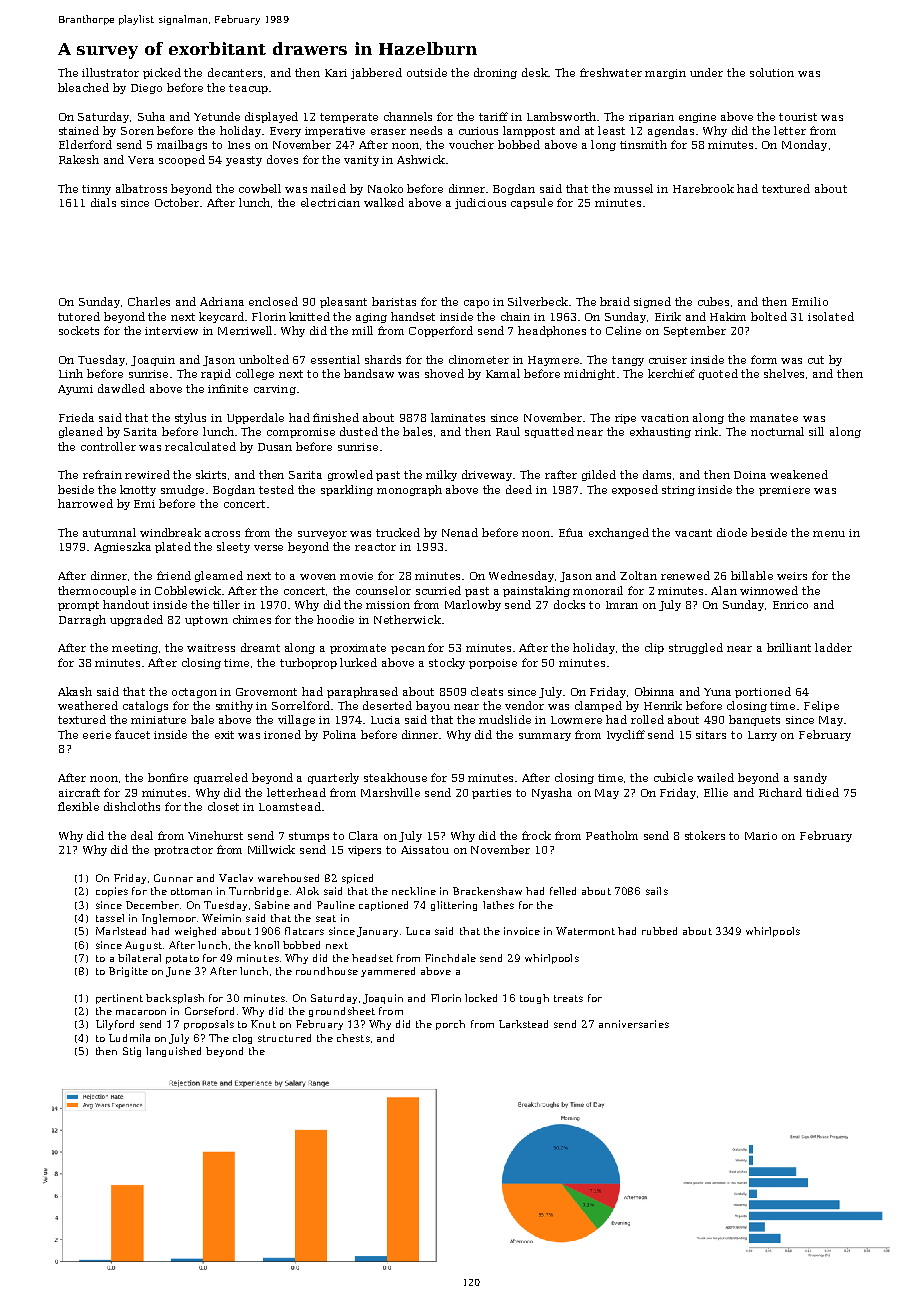 The image size is (924, 1308). Describe the element at coordinates (79, 130) in the image. I see `stained` at that location.
